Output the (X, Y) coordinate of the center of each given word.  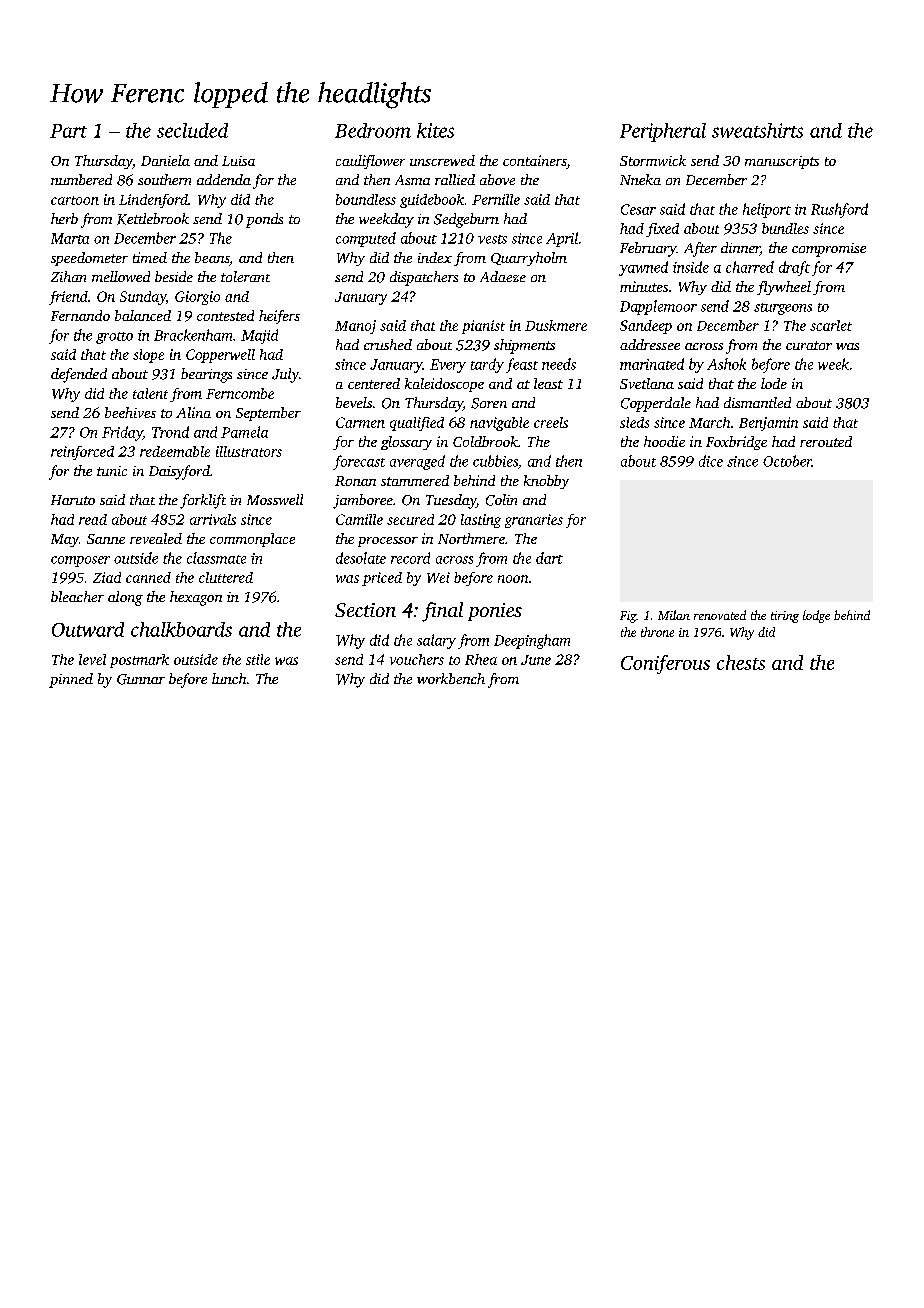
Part (68, 131)
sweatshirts (757, 130)
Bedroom (373, 130)
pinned (71, 680)
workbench (451, 678)
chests (741, 662)
